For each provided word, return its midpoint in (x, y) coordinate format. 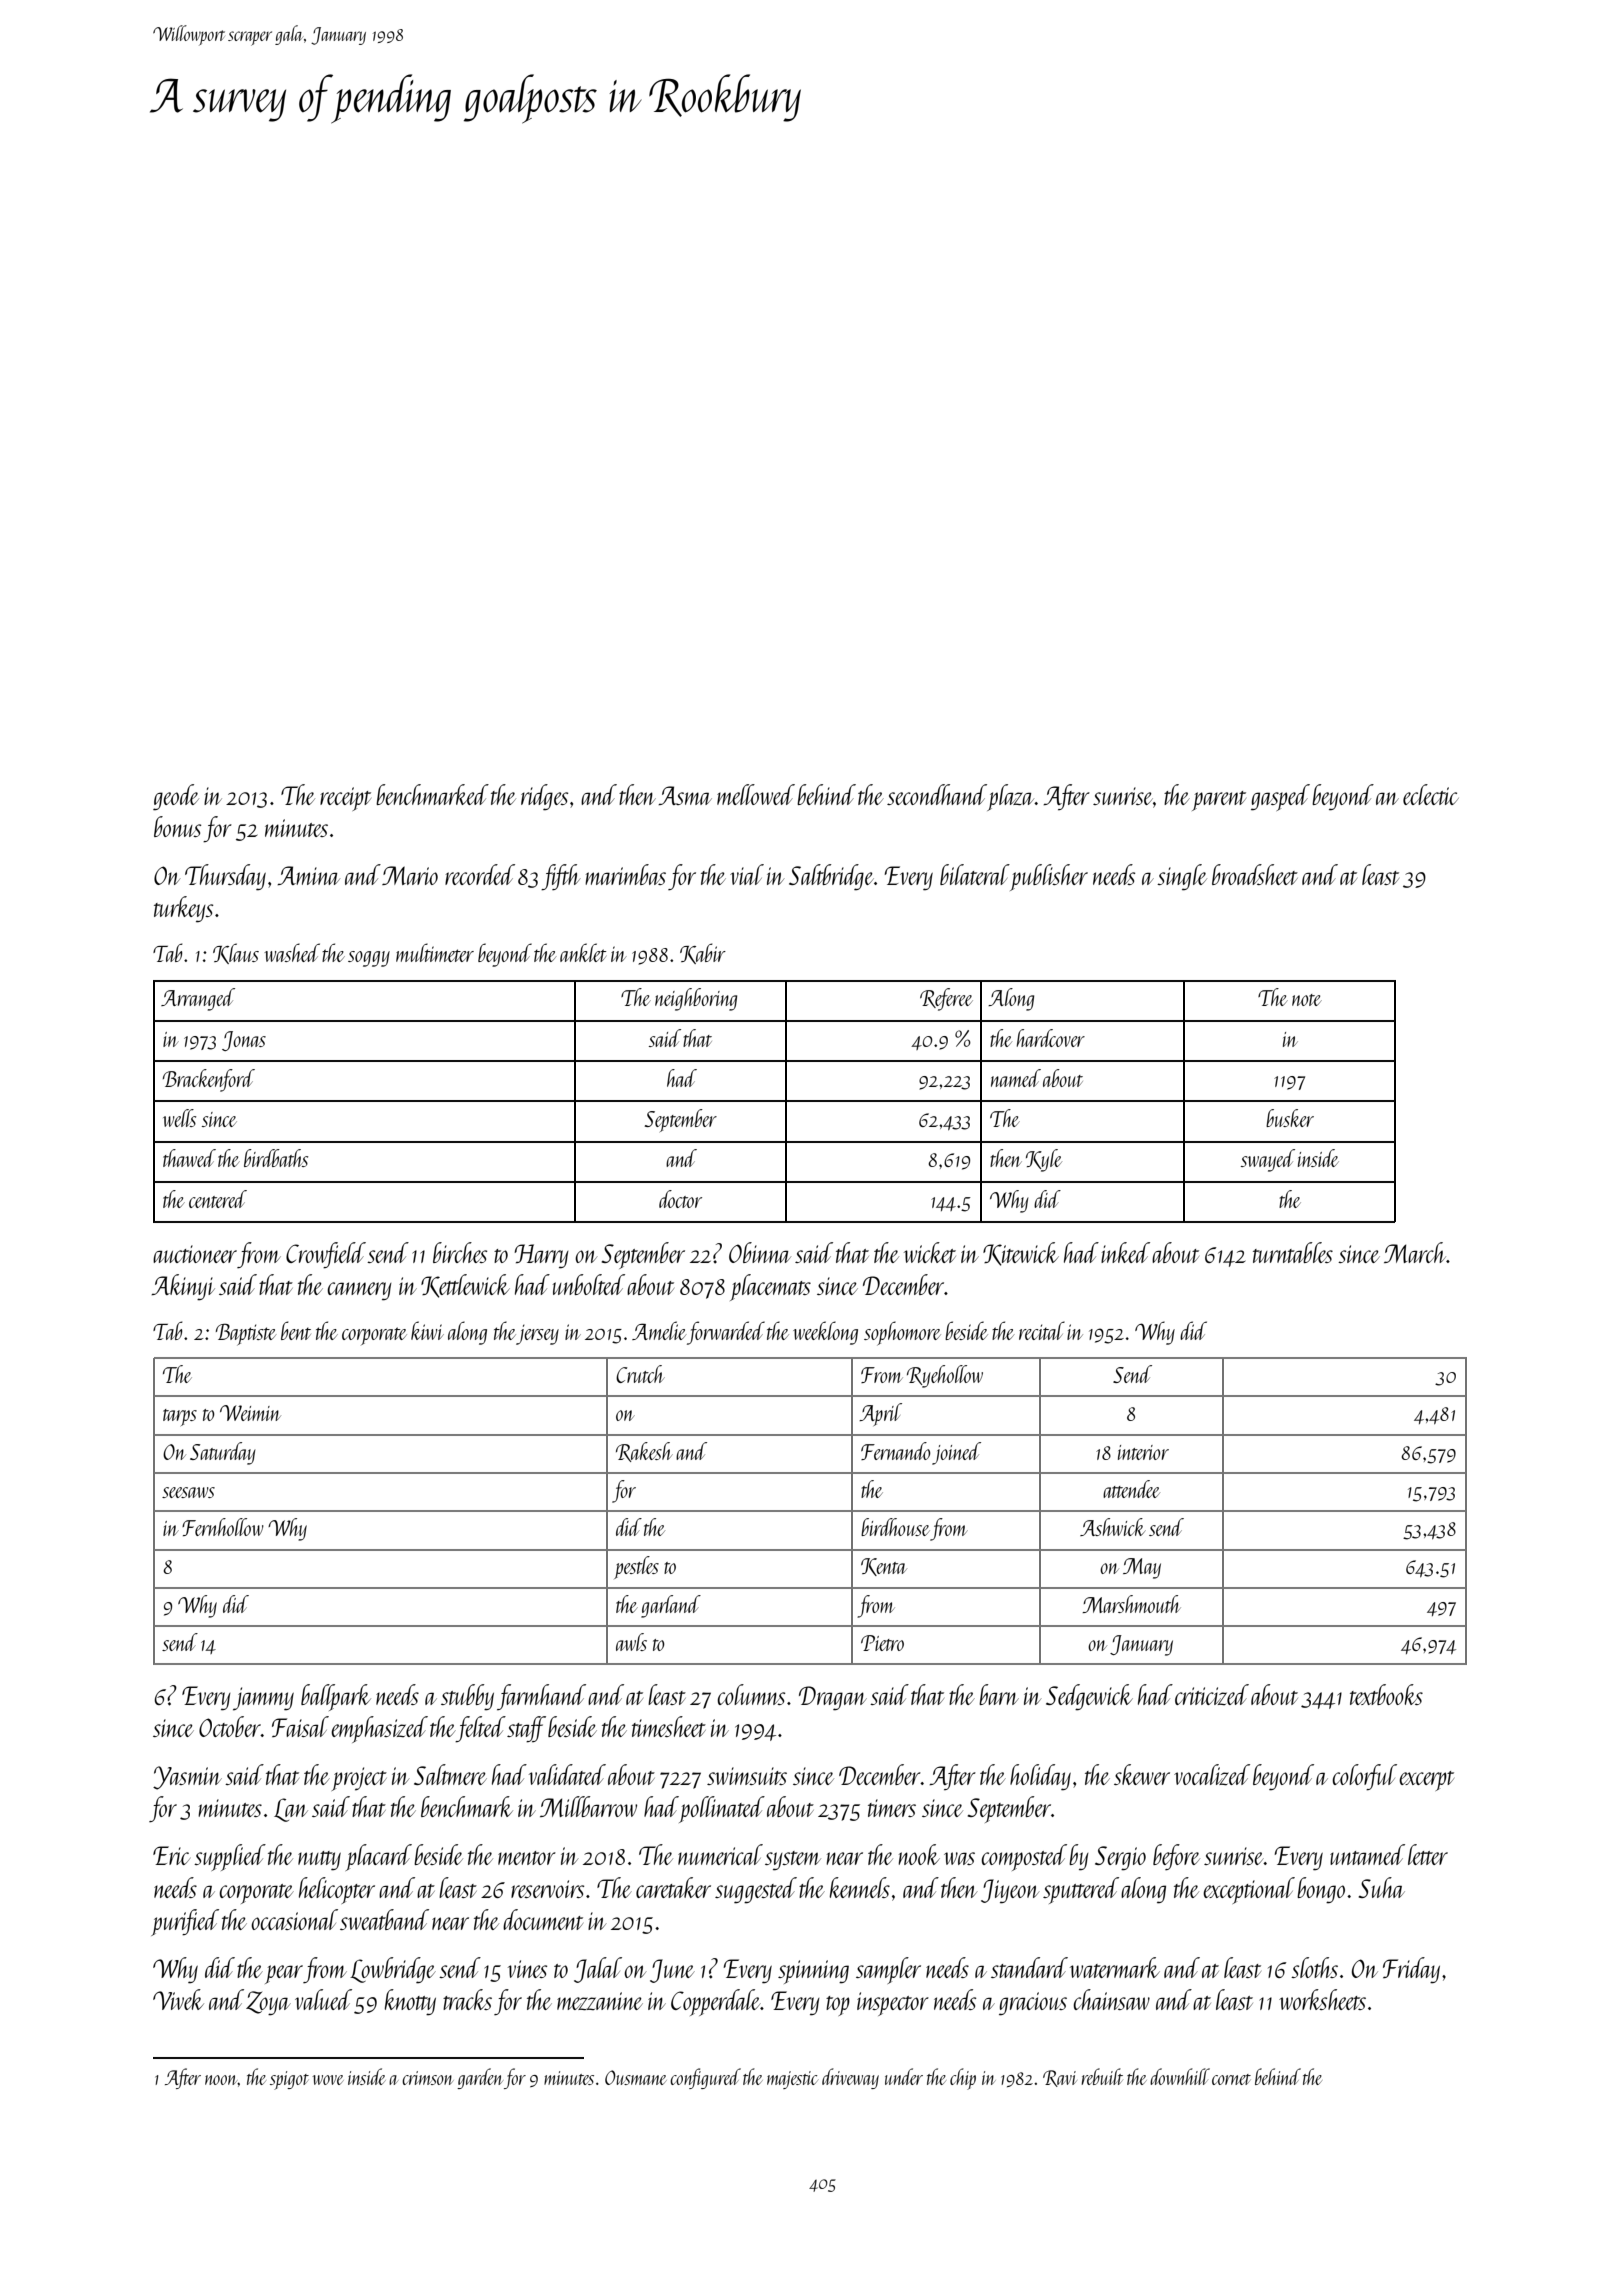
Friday (1411, 1970)
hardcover (1051, 1038)
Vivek (178, 1999)
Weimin (250, 1413)
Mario (410, 875)
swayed (1268, 1160)
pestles (636, 1567)
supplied (230, 1857)
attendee (1131, 1489)
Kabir (703, 953)
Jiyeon (1010, 1891)
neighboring (696, 999)
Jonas (244, 1041)
